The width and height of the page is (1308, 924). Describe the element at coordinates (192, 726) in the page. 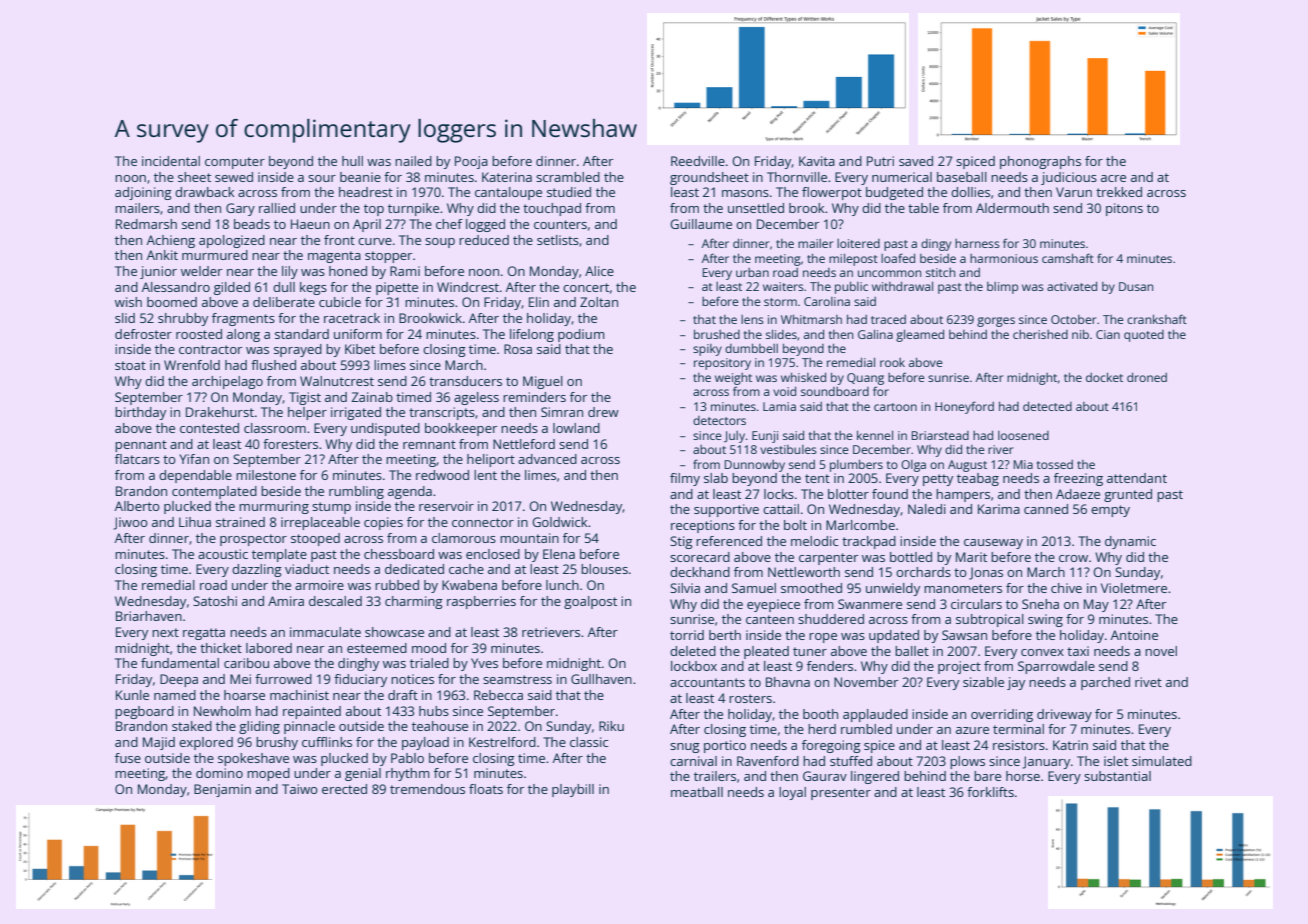

I see `staked` at that location.
